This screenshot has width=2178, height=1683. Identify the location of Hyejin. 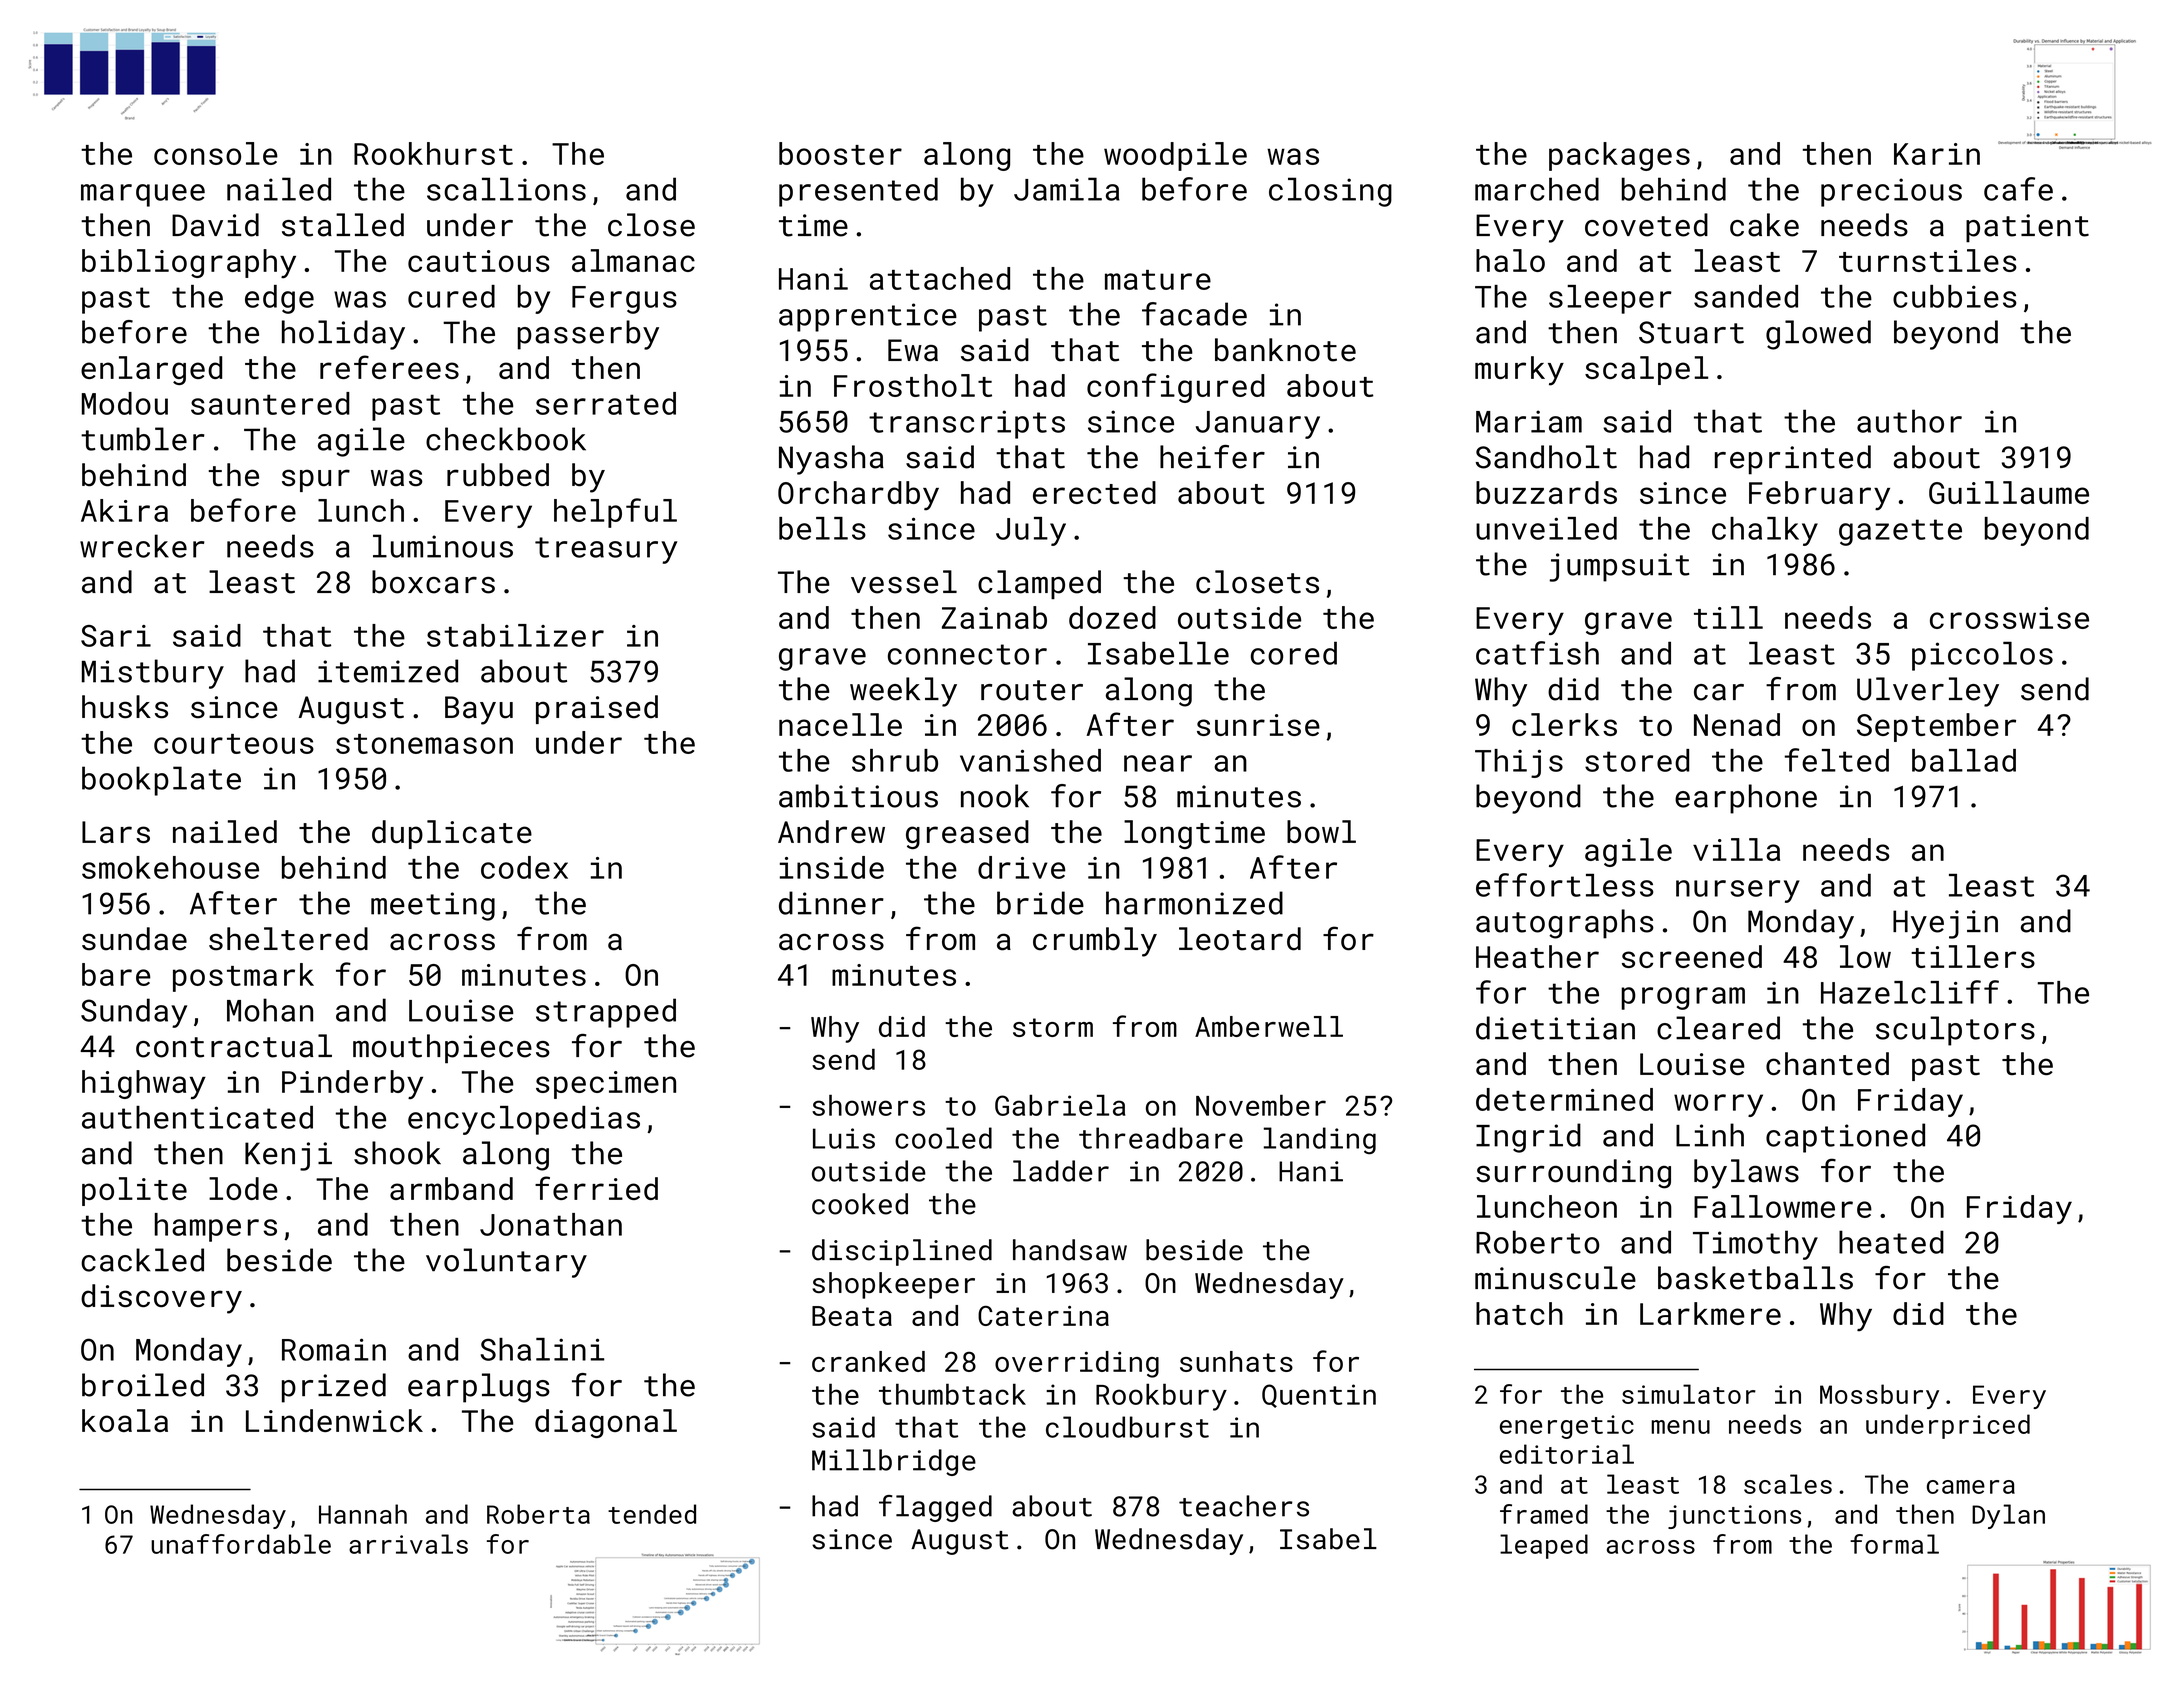
(1945, 924).
